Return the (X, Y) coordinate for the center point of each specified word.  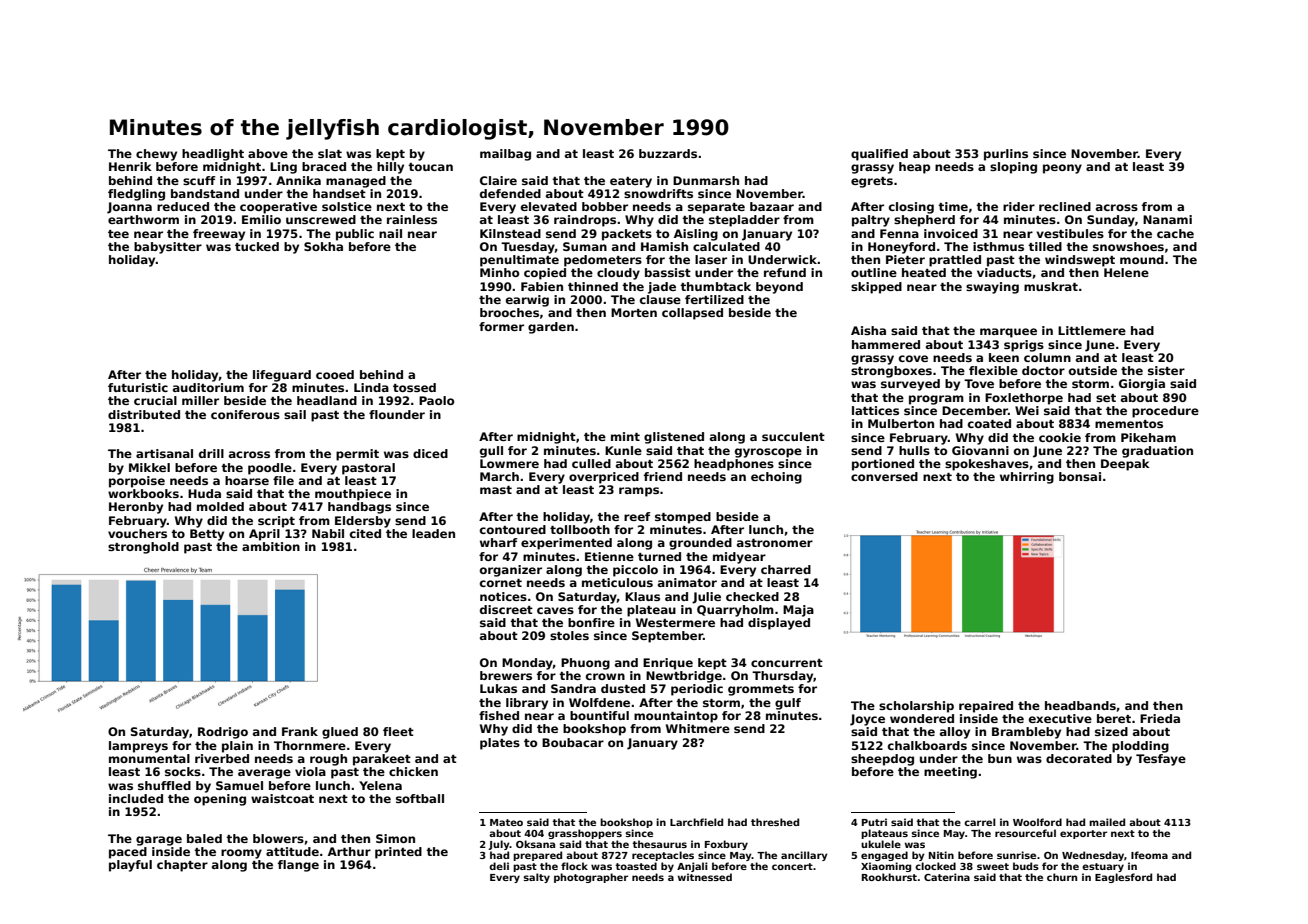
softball (420, 798)
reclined (1065, 206)
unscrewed (321, 219)
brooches (509, 312)
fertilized (714, 299)
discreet (506, 609)
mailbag (505, 155)
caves (555, 610)
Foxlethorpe (1024, 399)
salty (537, 878)
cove (913, 358)
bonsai (1080, 476)
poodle (270, 469)
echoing (776, 478)
